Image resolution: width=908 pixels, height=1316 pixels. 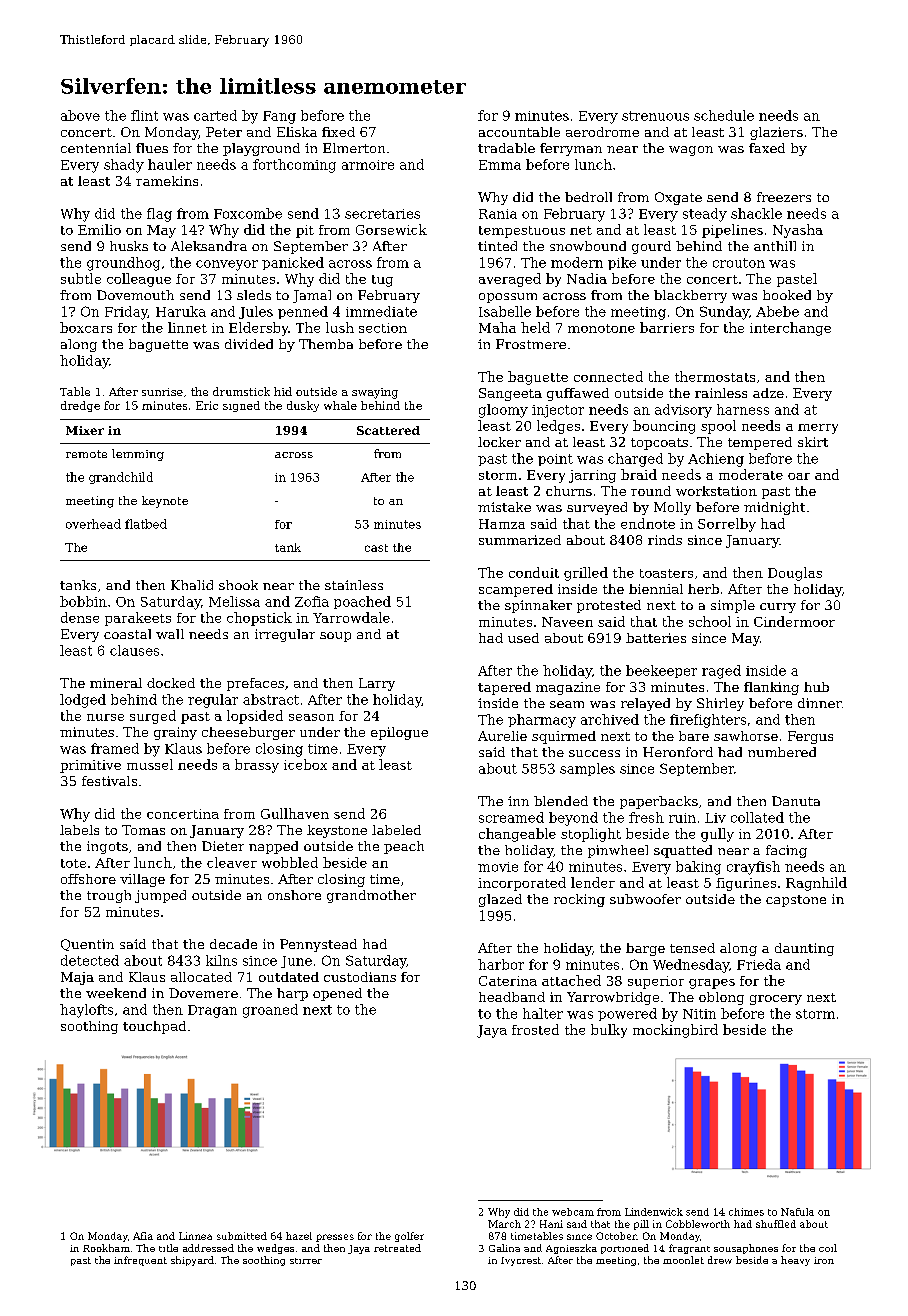 What do you see at coordinates (586, 574) in the image?
I see `grilled` at bounding box center [586, 574].
